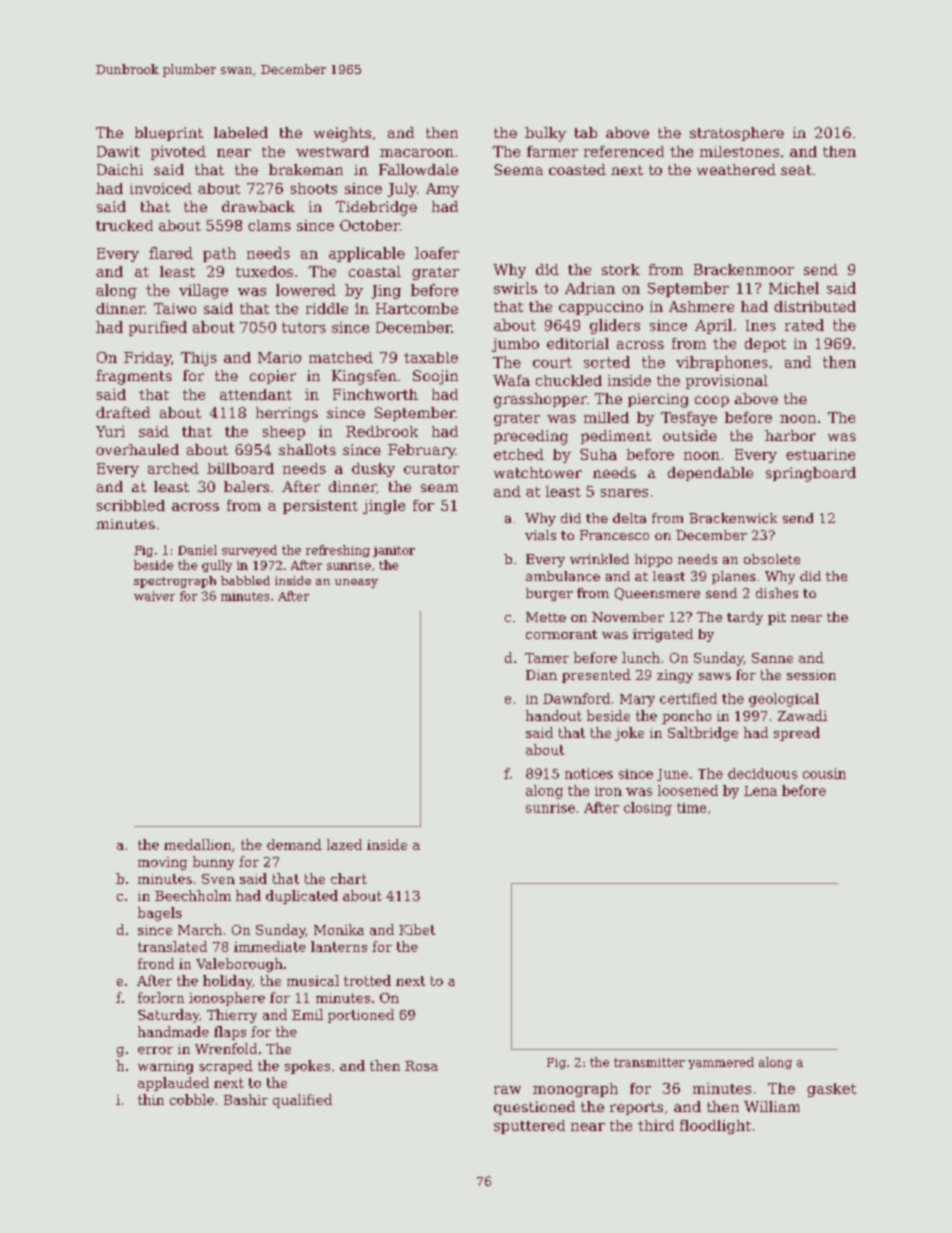 The width and height of the screenshot is (952, 1233). Describe the element at coordinates (519, 454) in the screenshot. I see `etched` at that location.
